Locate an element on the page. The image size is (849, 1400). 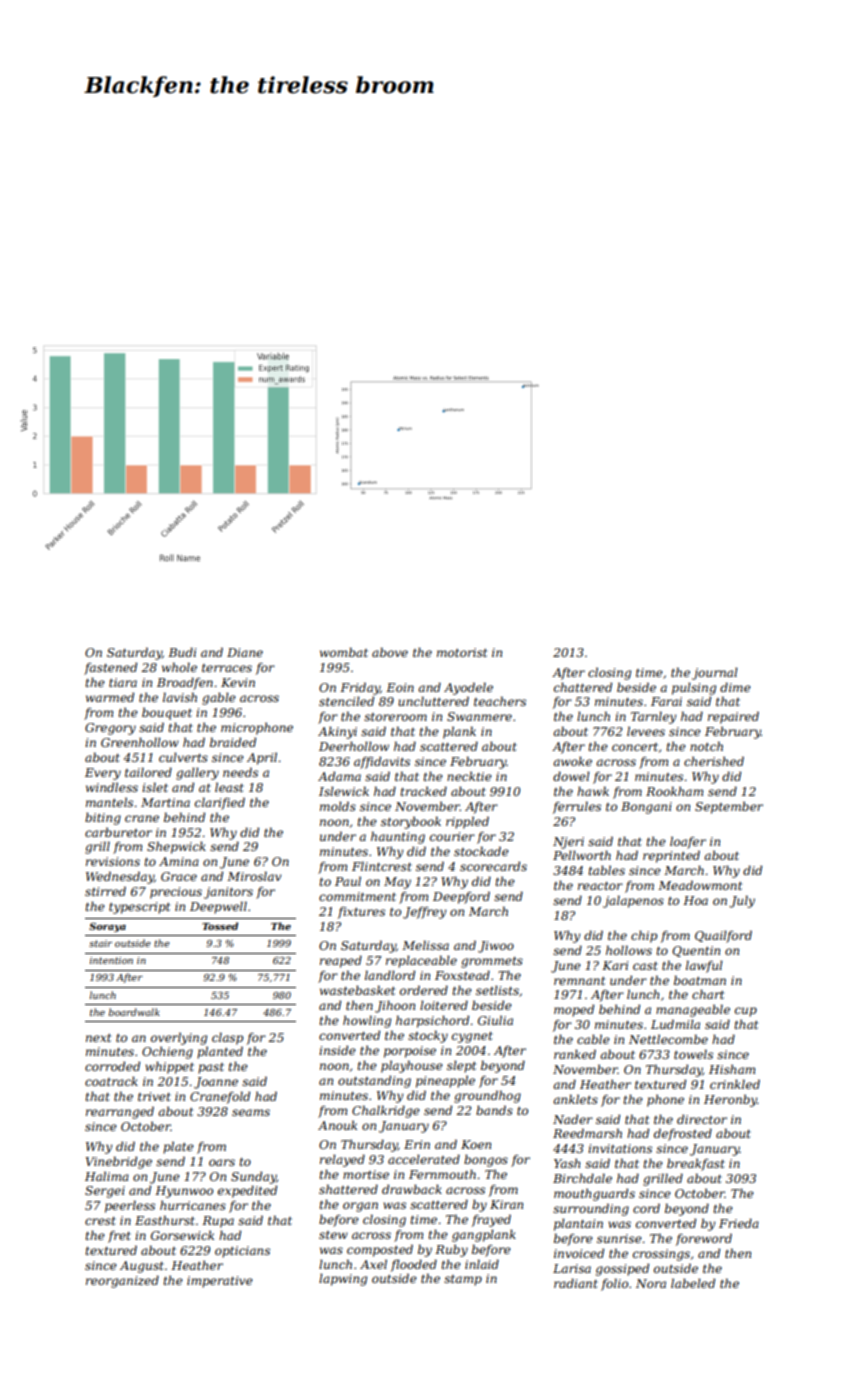
breakfast is located at coordinates (696, 1165).
